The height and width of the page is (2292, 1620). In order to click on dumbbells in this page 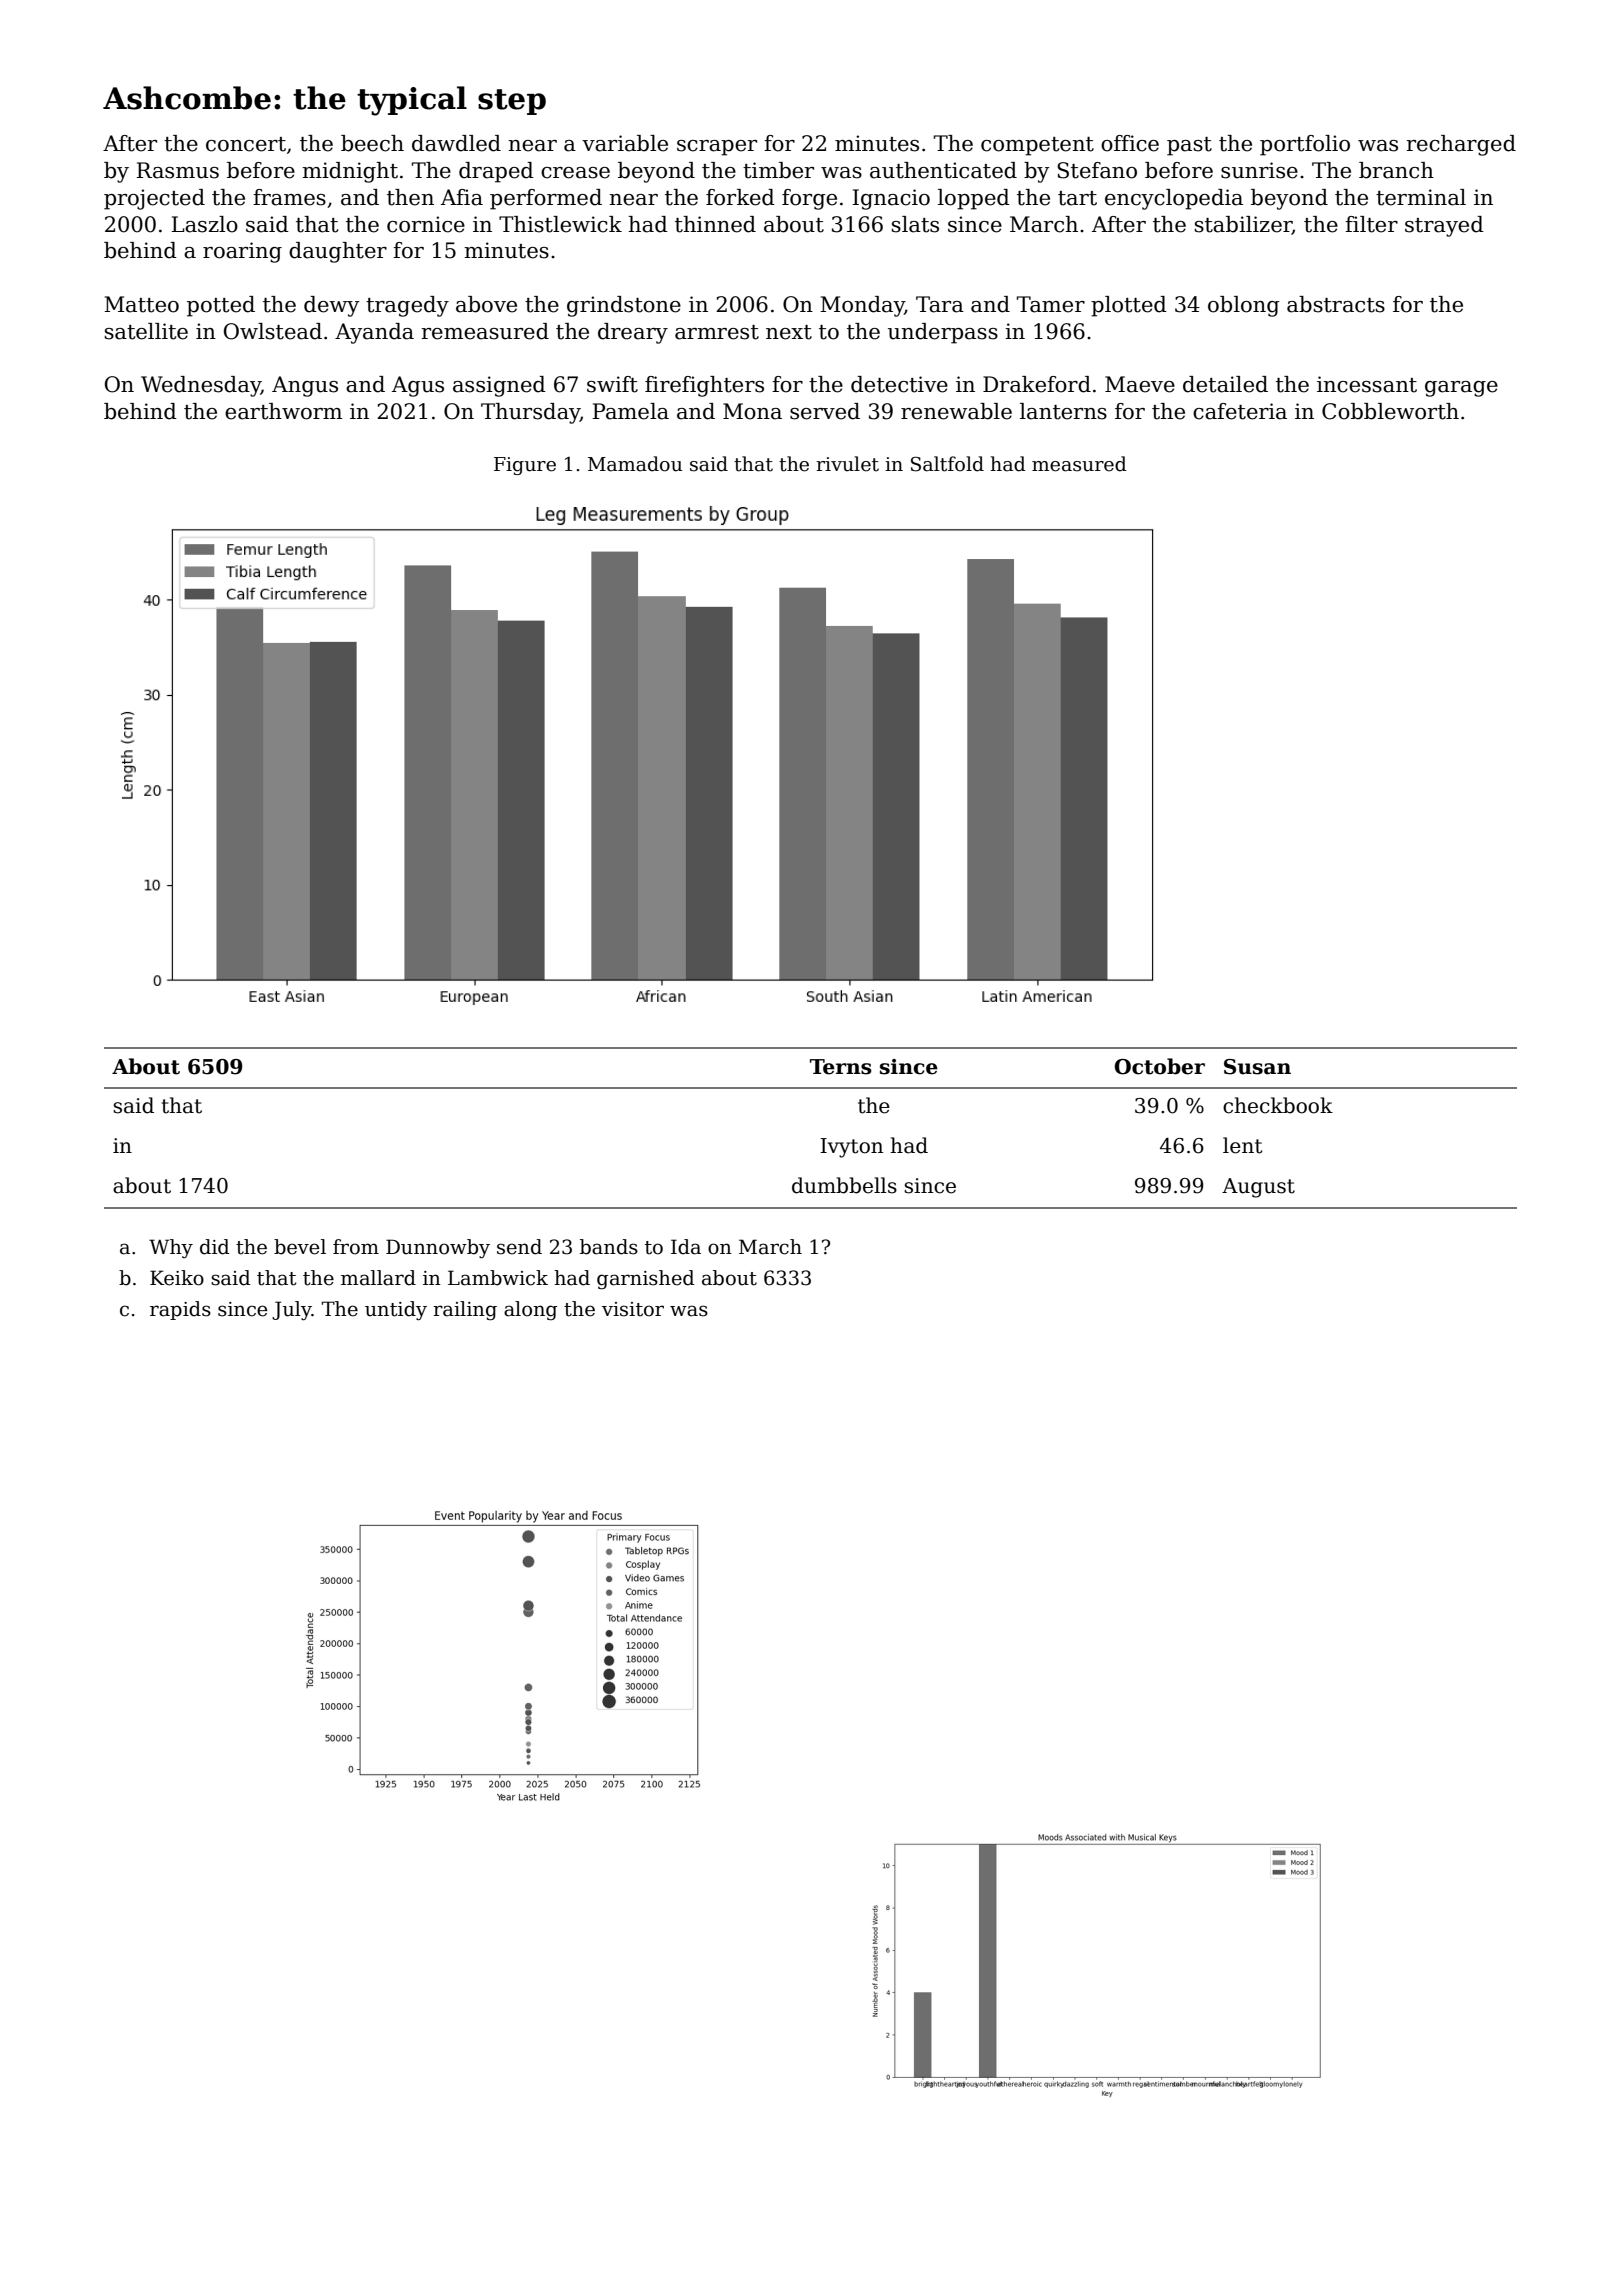, I will do `click(844, 1185)`.
